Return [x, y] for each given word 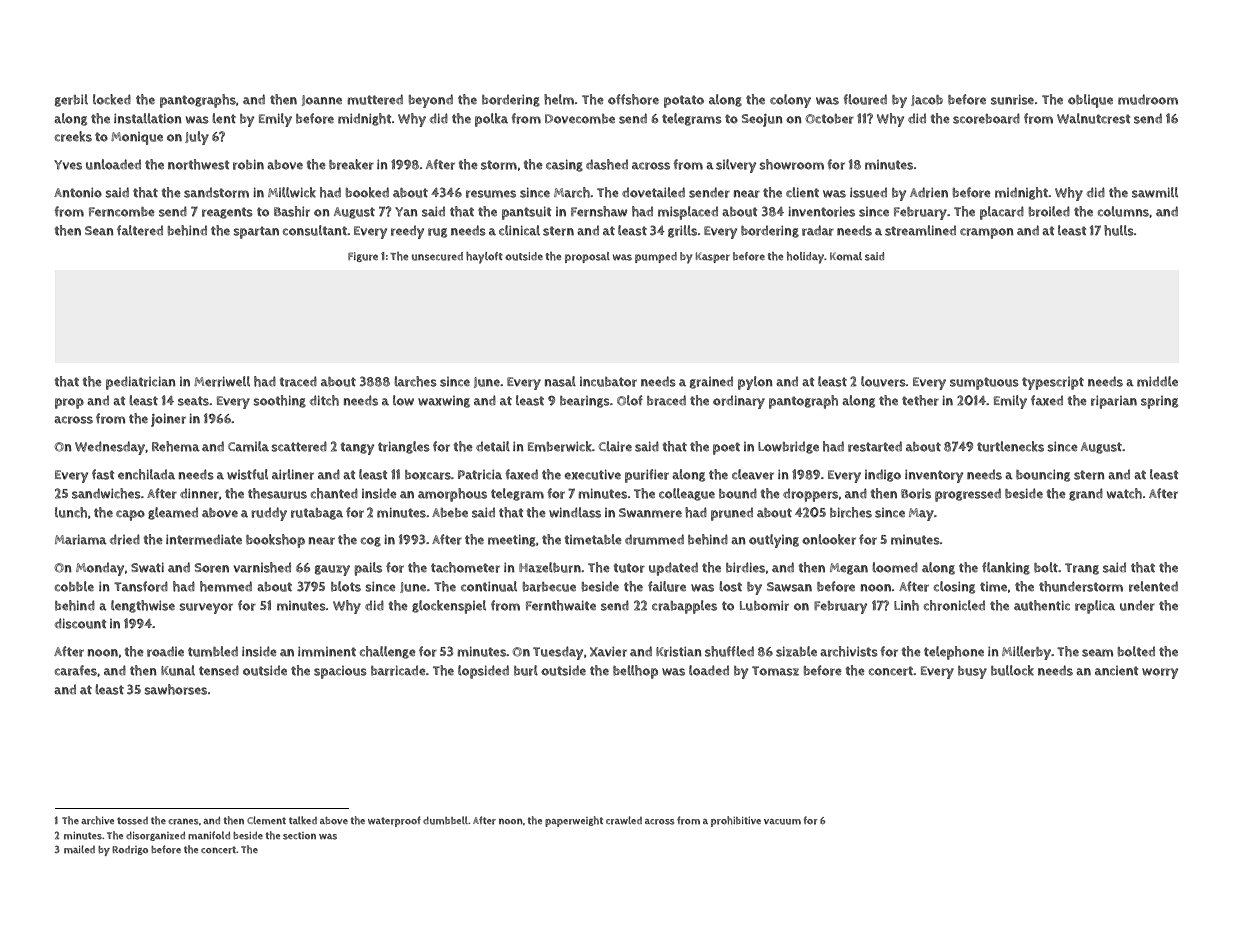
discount [80, 623]
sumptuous [984, 383]
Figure [363, 257]
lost [730, 586]
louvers [883, 381]
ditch [324, 400]
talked [303, 820]
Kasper [713, 257]
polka [491, 120]
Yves [68, 165]
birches [851, 512]
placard [1002, 213]
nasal [560, 381]
